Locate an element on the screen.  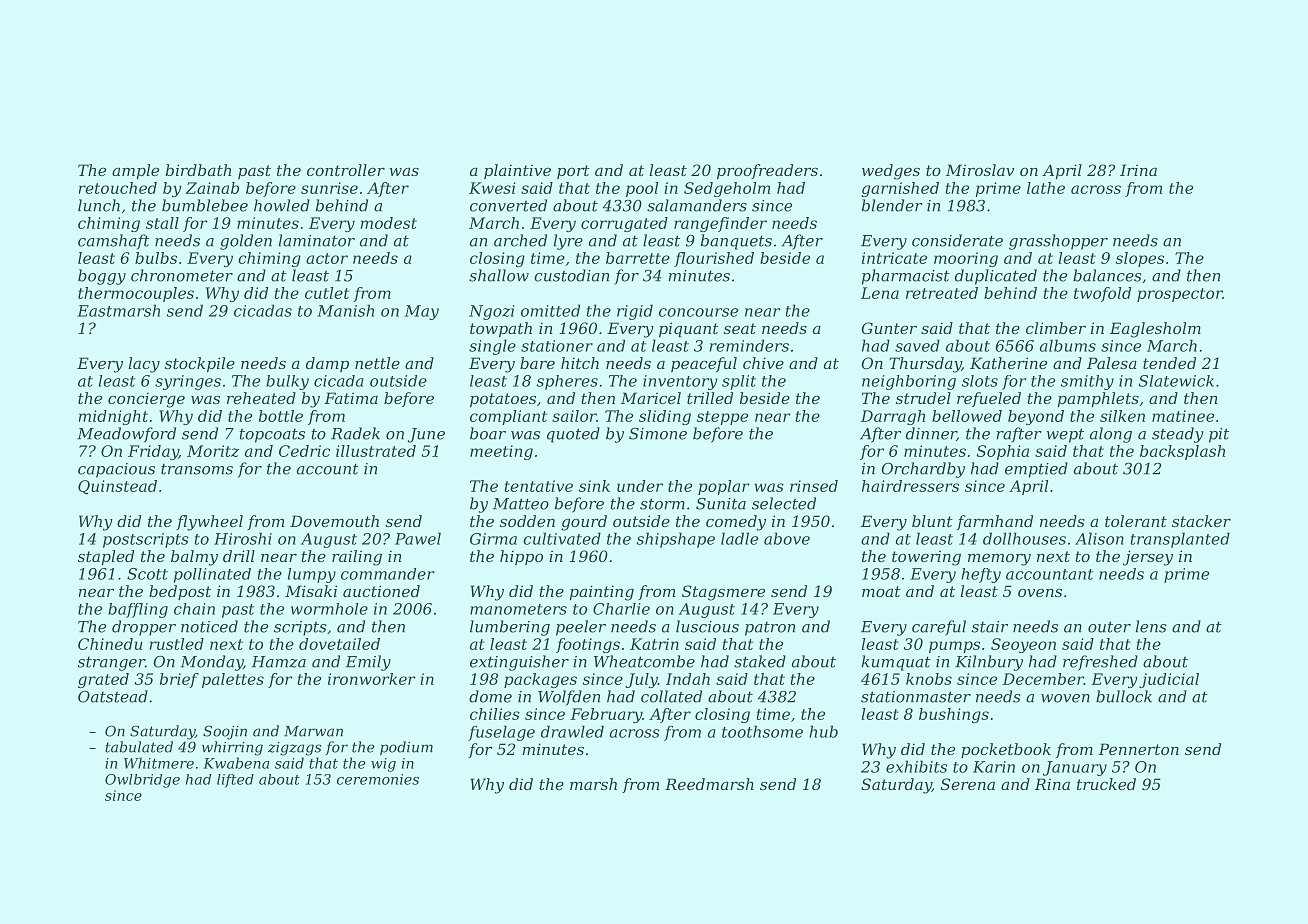
converted is located at coordinates (508, 205).
